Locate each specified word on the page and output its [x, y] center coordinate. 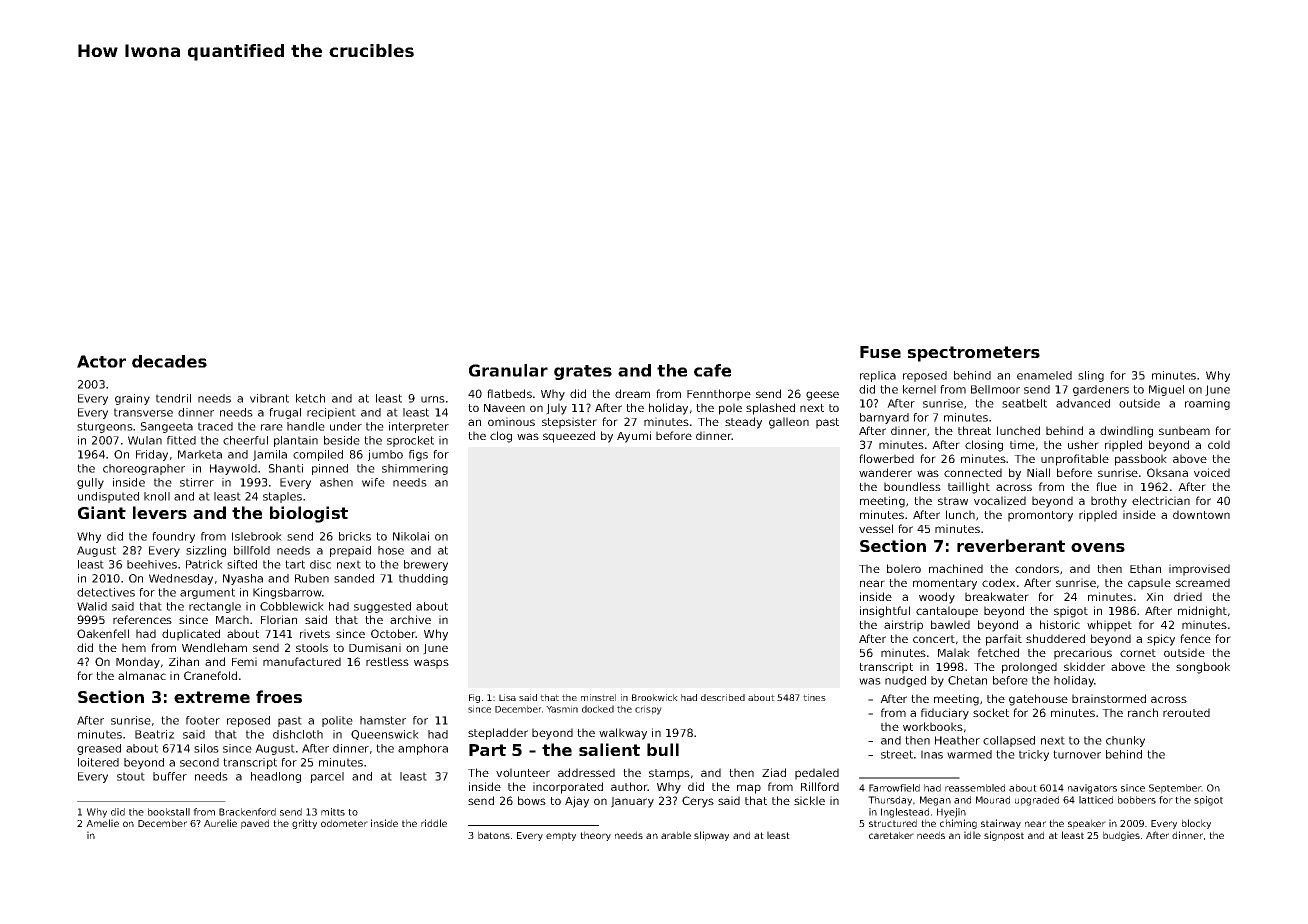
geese [822, 396]
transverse [143, 412]
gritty [304, 824]
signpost [1004, 836]
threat [974, 430]
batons [494, 835]
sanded [354, 578]
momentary [945, 584]
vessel [876, 528]
